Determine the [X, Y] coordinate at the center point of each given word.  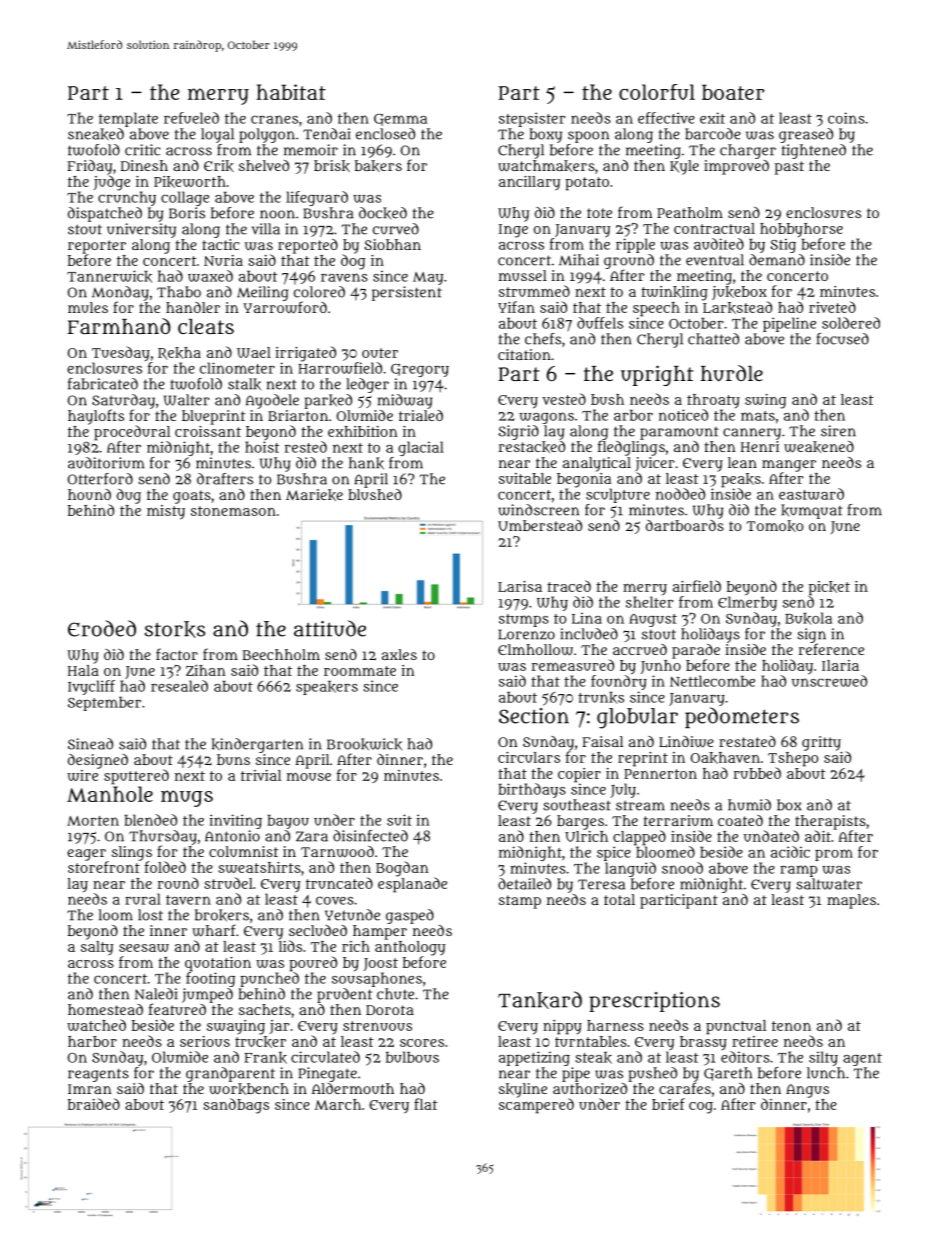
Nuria [223, 260]
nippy [562, 1027]
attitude [330, 628]
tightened [814, 151]
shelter [649, 602]
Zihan [206, 670]
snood [682, 868]
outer [380, 353]
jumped [207, 995]
